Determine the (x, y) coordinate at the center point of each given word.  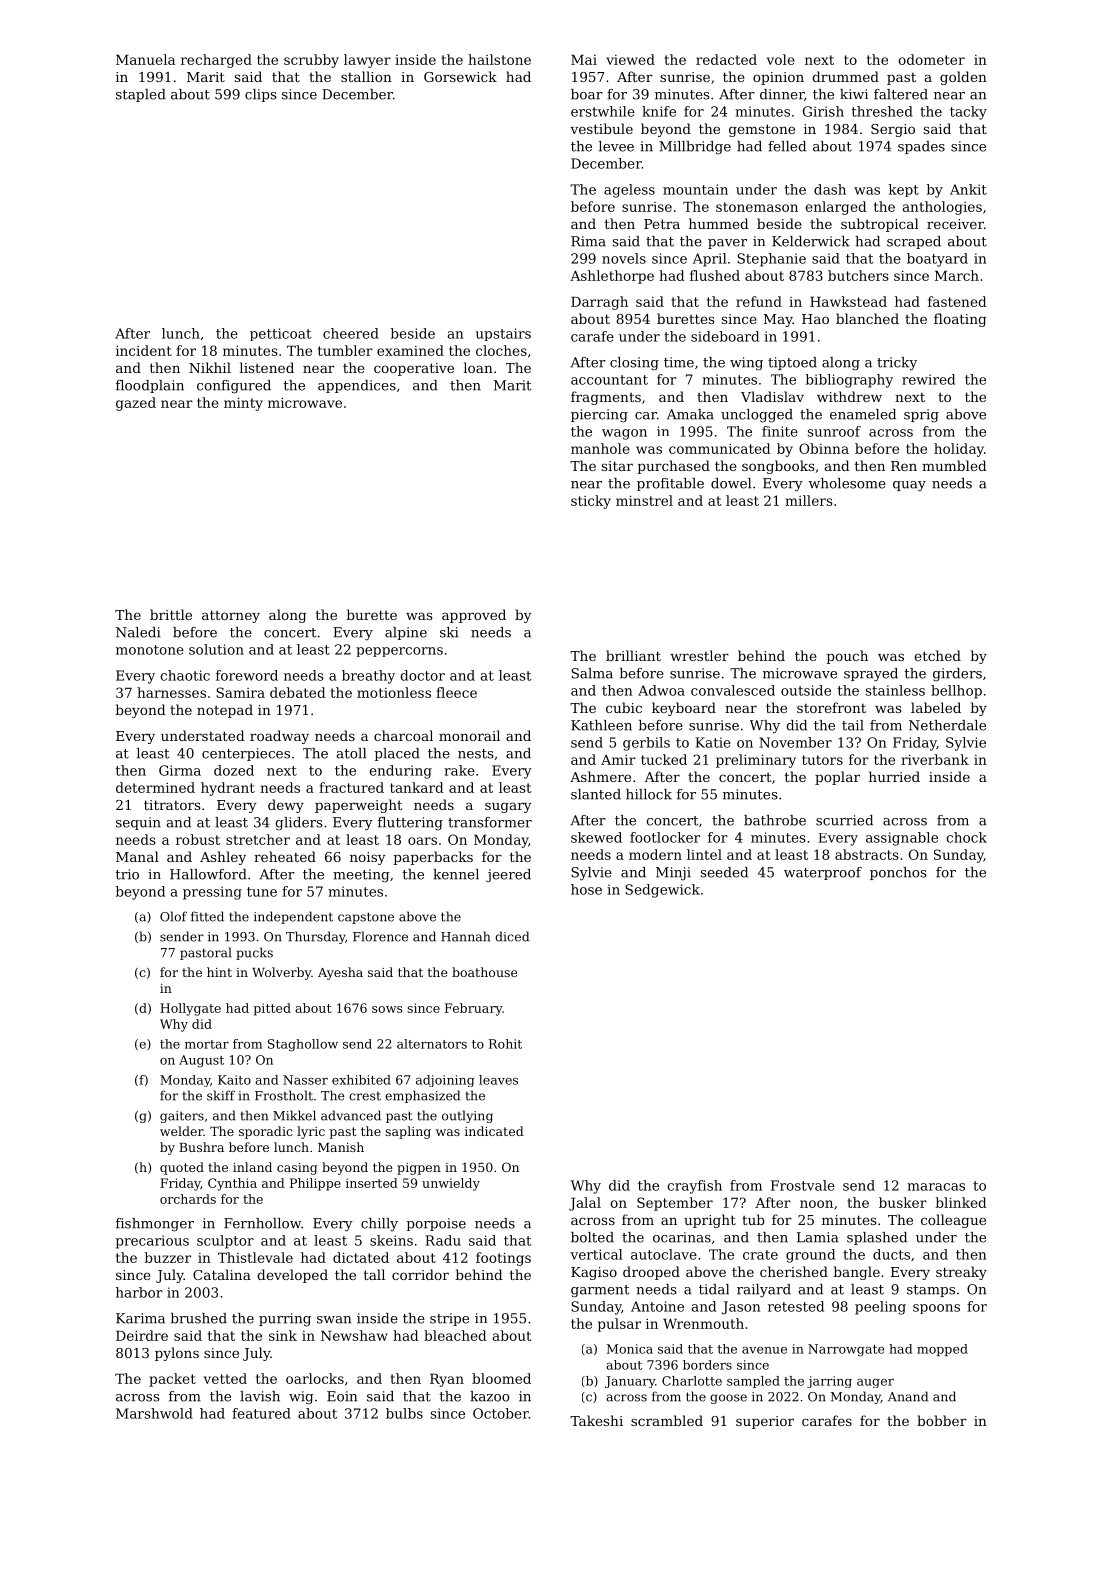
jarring (829, 1382)
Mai (584, 59)
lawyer (367, 61)
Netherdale (947, 725)
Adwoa (661, 690)
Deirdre (142, 1335)
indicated (494, 1131)
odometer (931, 59)
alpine (406, 633)
